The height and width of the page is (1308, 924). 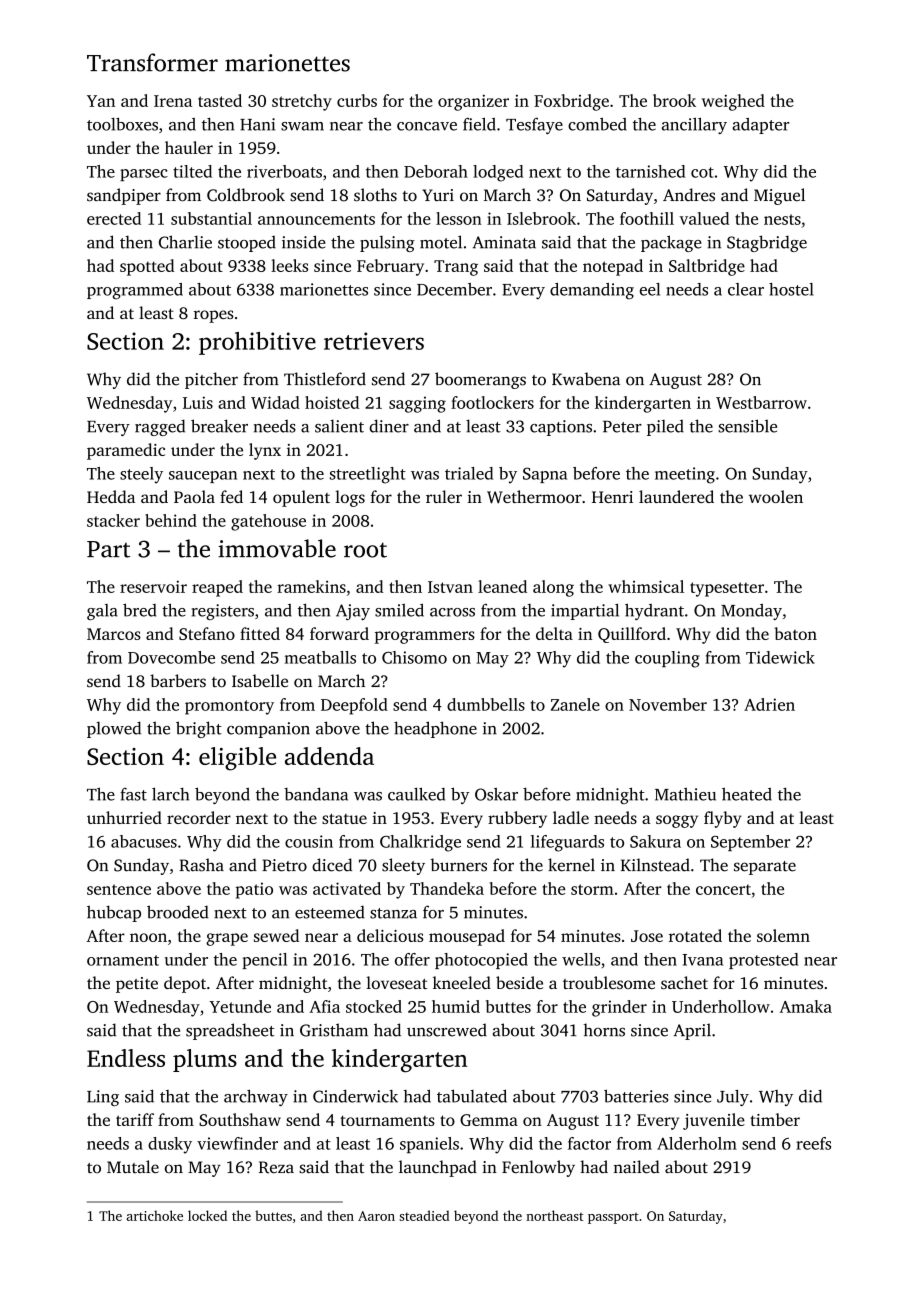 What do you see at coordinates (152, 62) in the page?
I see `Transformer` at bounding box center [152, 62].
